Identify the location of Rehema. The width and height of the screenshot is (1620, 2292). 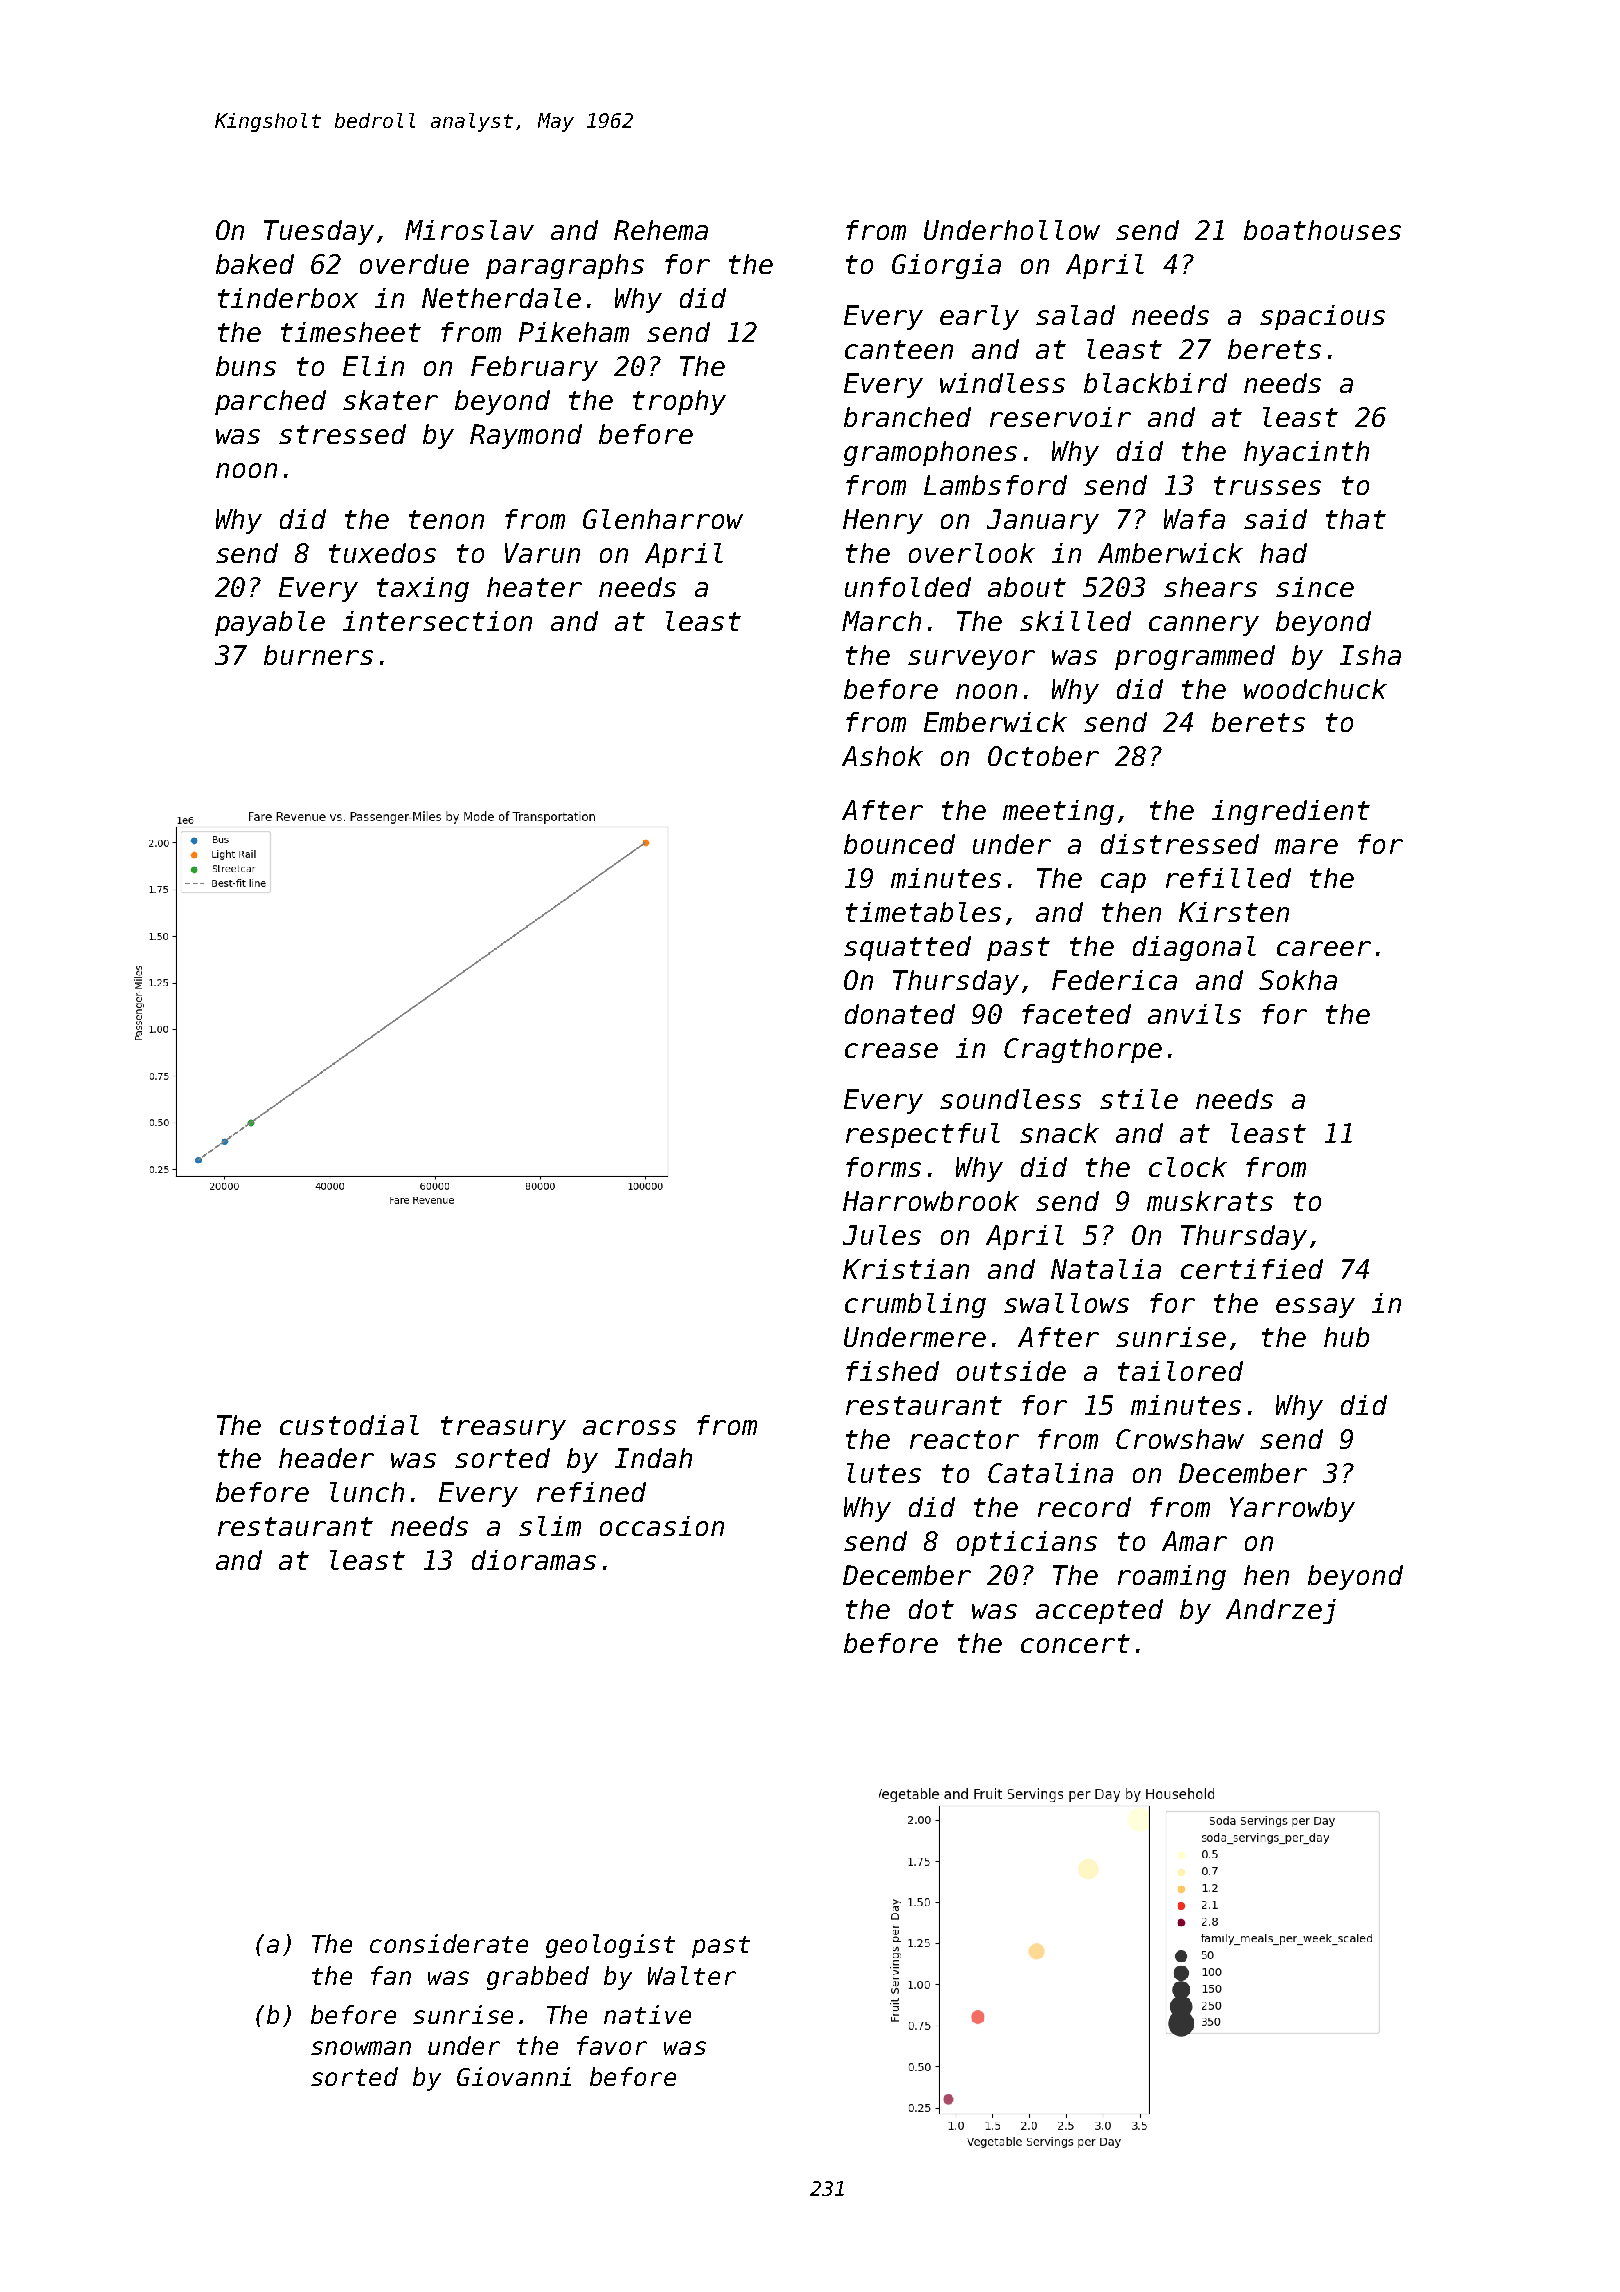
(661, 230).
